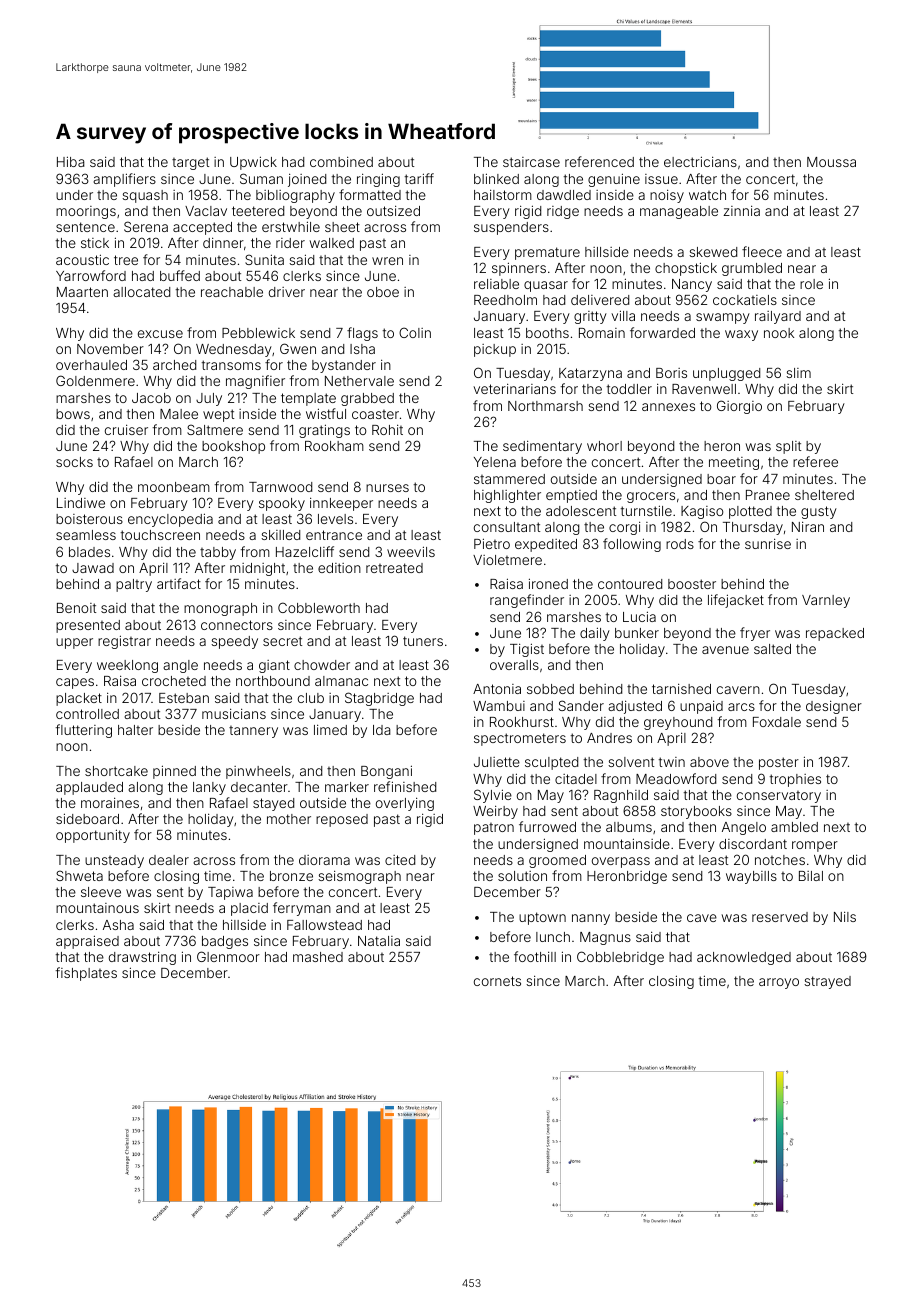  What do you see at coordinates (845, 916) in the page?
I see `Nils` at bounding box center [845, 916].
